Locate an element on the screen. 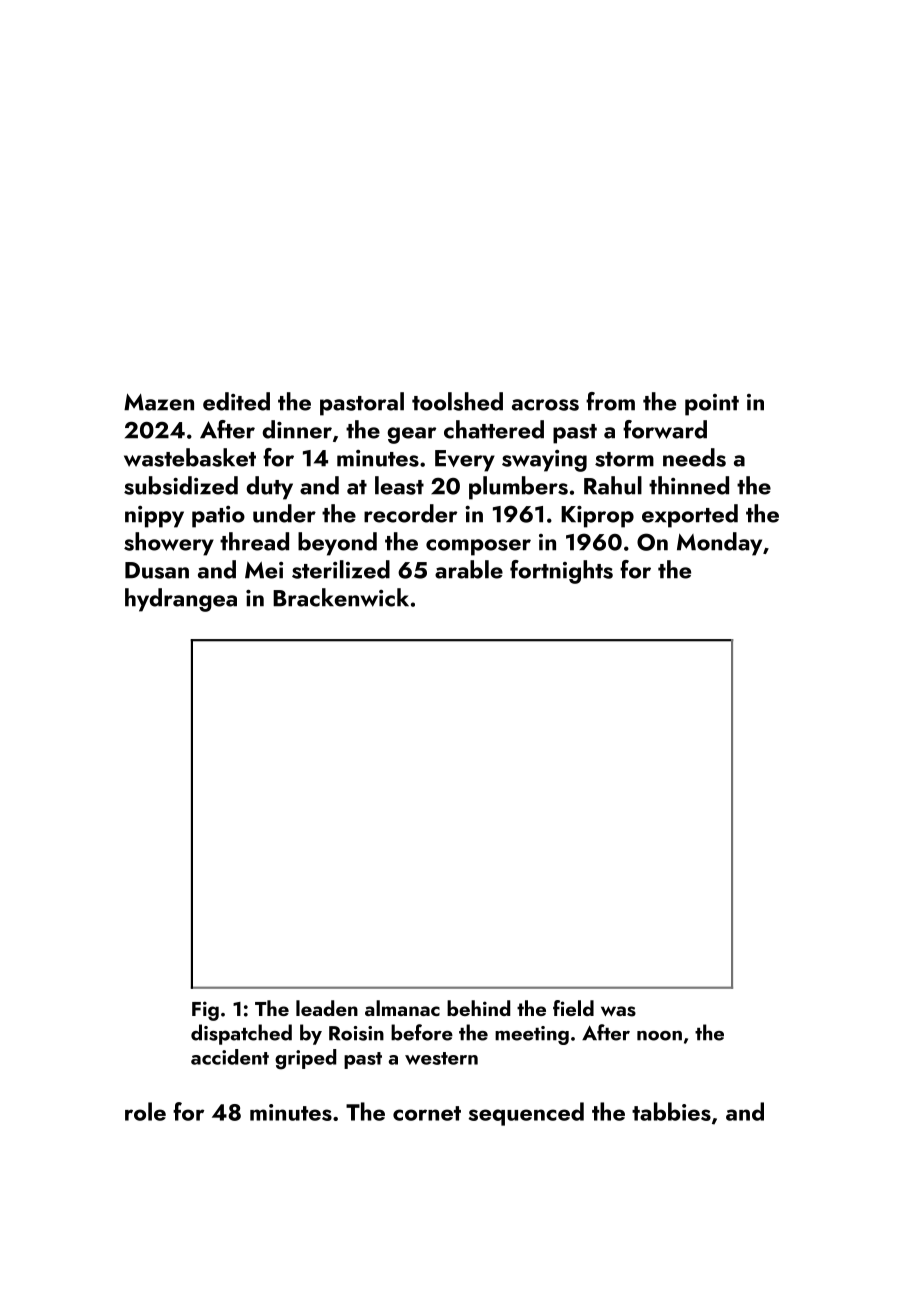 The image size is (924, 1311). point is located at coordinates (712, 405).
